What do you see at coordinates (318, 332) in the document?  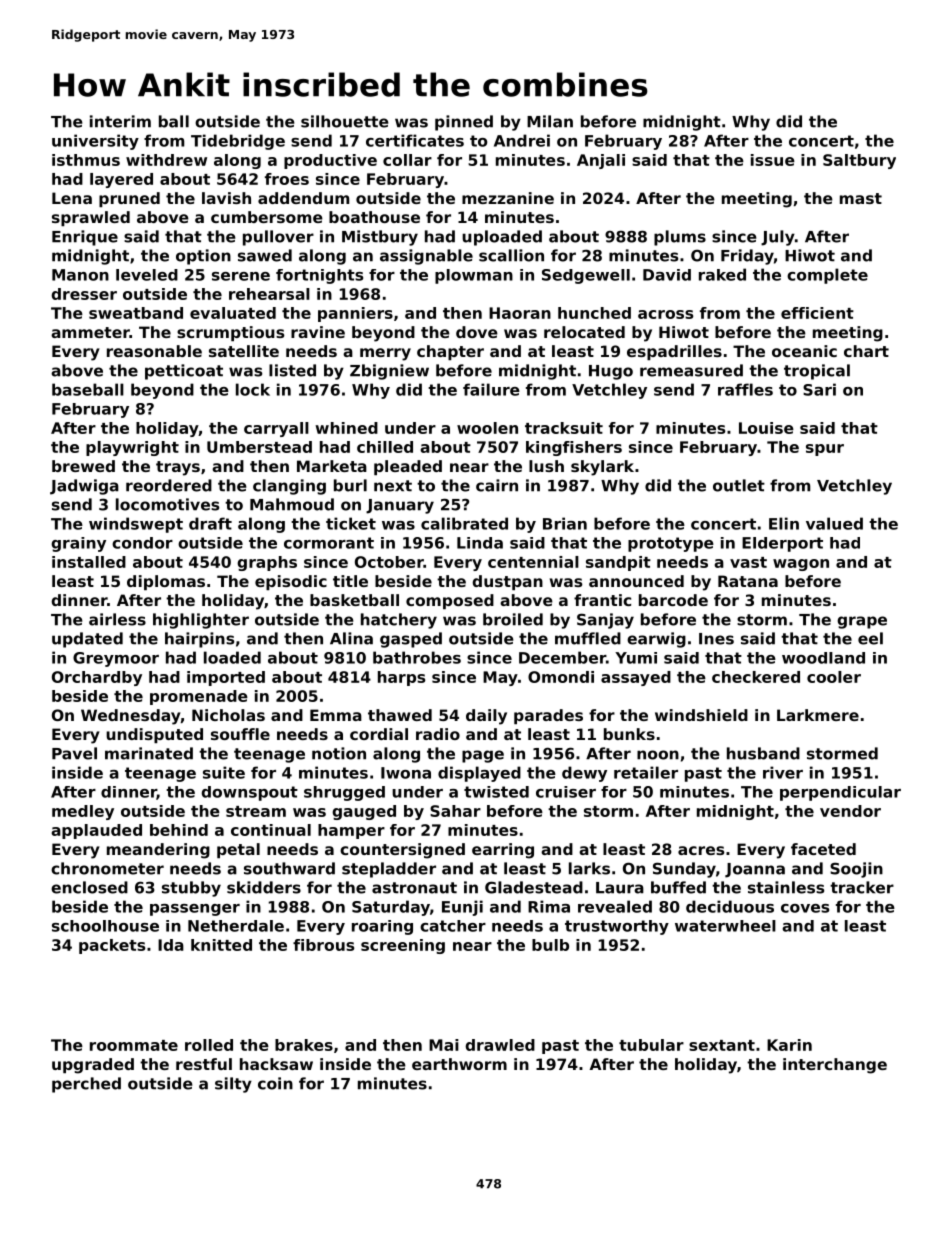 I see `ravine` at bounding box center [318, 332].
